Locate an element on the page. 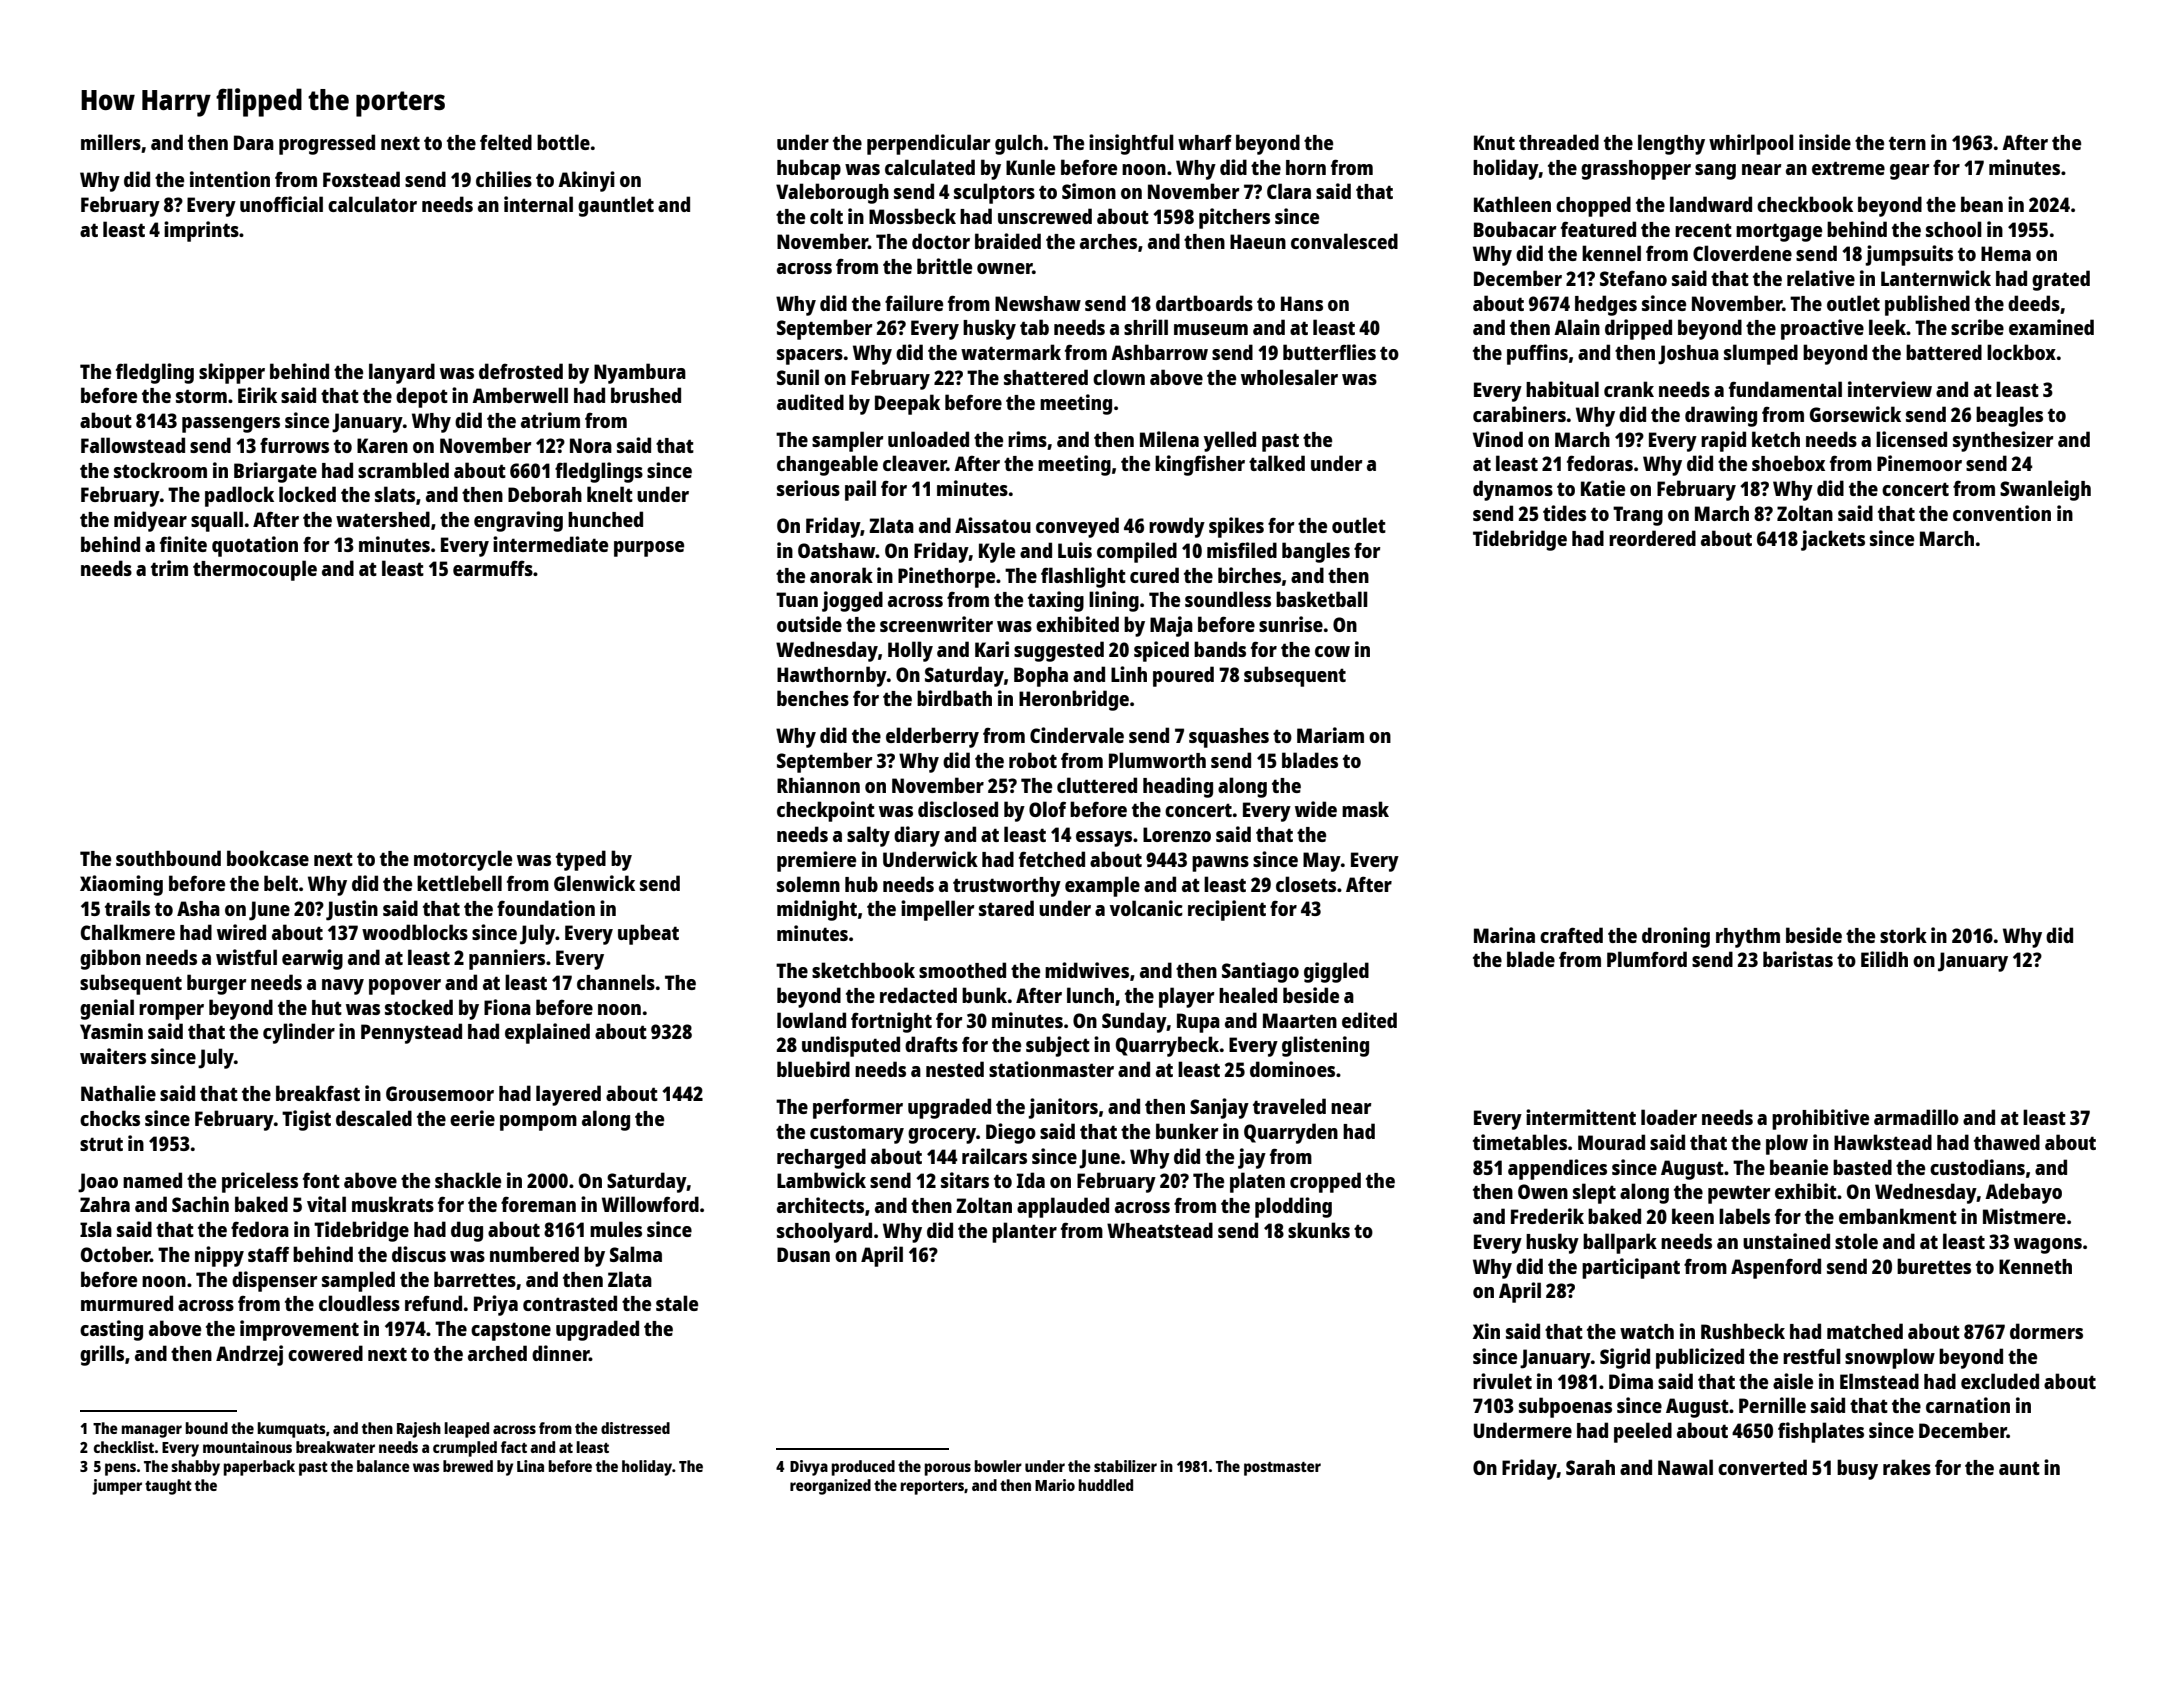 The width and height of the document is (2178, 1683). clown is located at coordinates (1119, 377).
